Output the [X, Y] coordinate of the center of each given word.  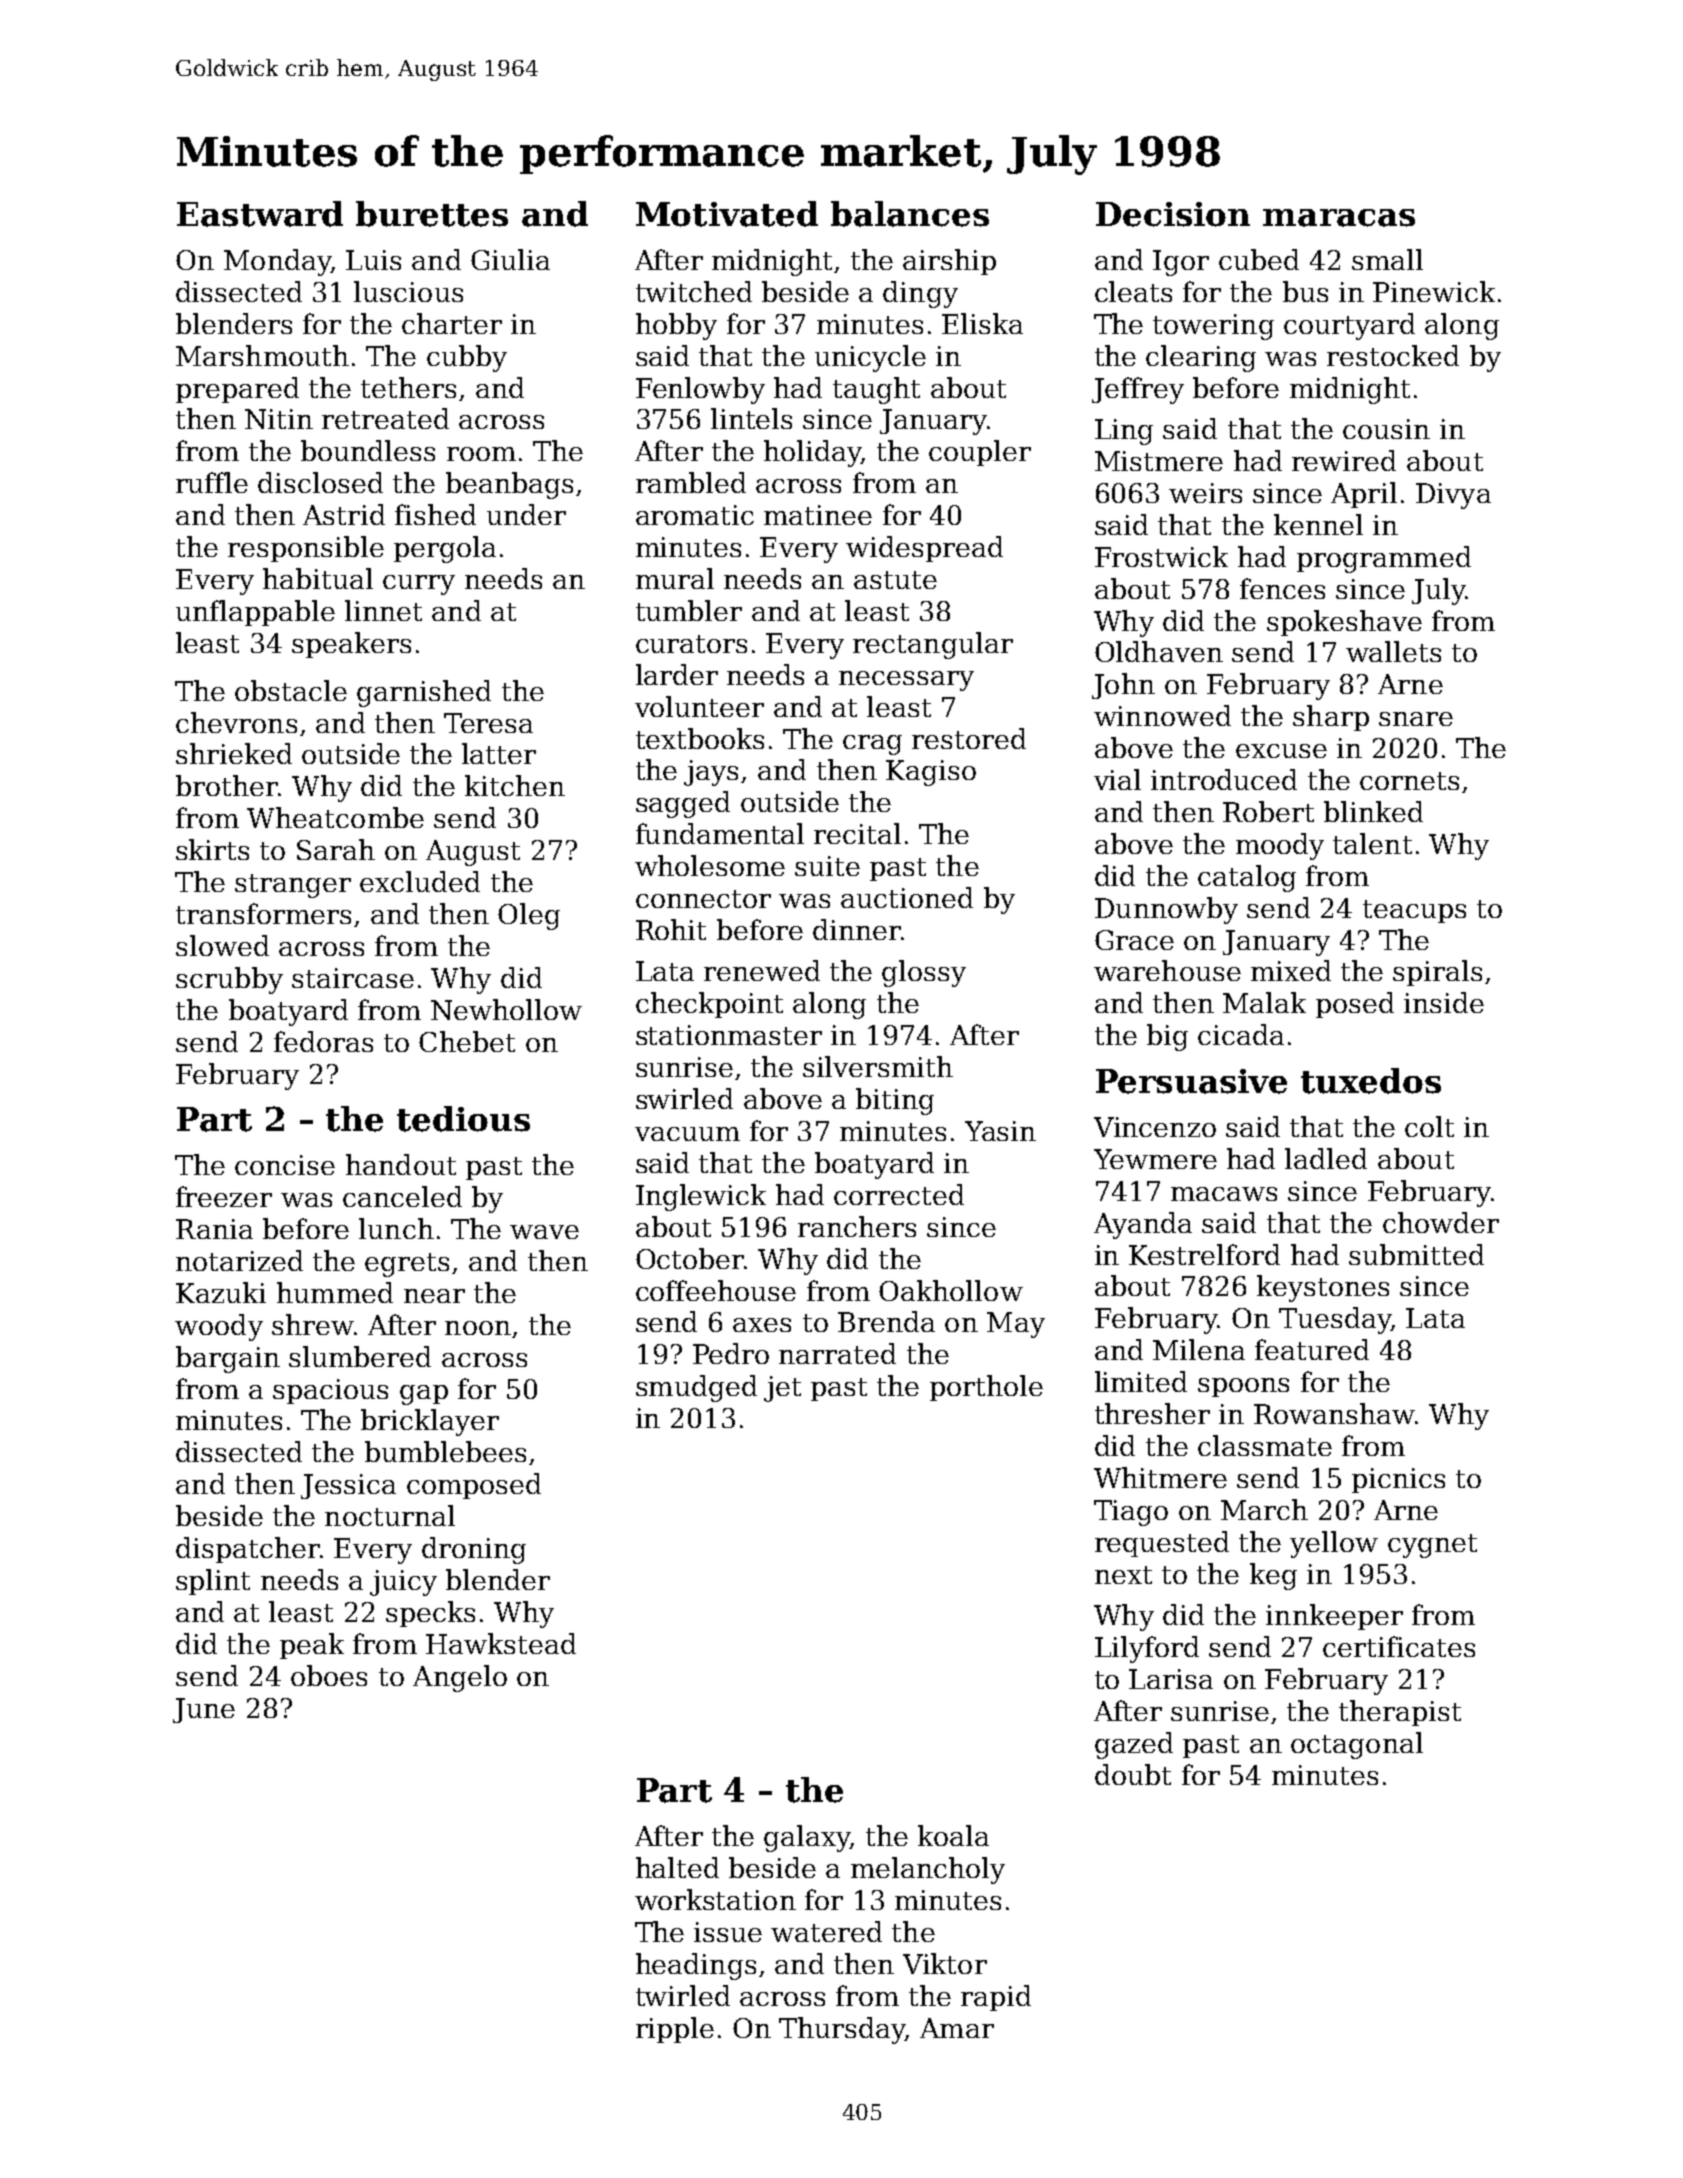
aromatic [695, 515]
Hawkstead [501, 1643]
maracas [1339, 218]
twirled [683, 1995]
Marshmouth [262, 355]
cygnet [1432, 1546]
